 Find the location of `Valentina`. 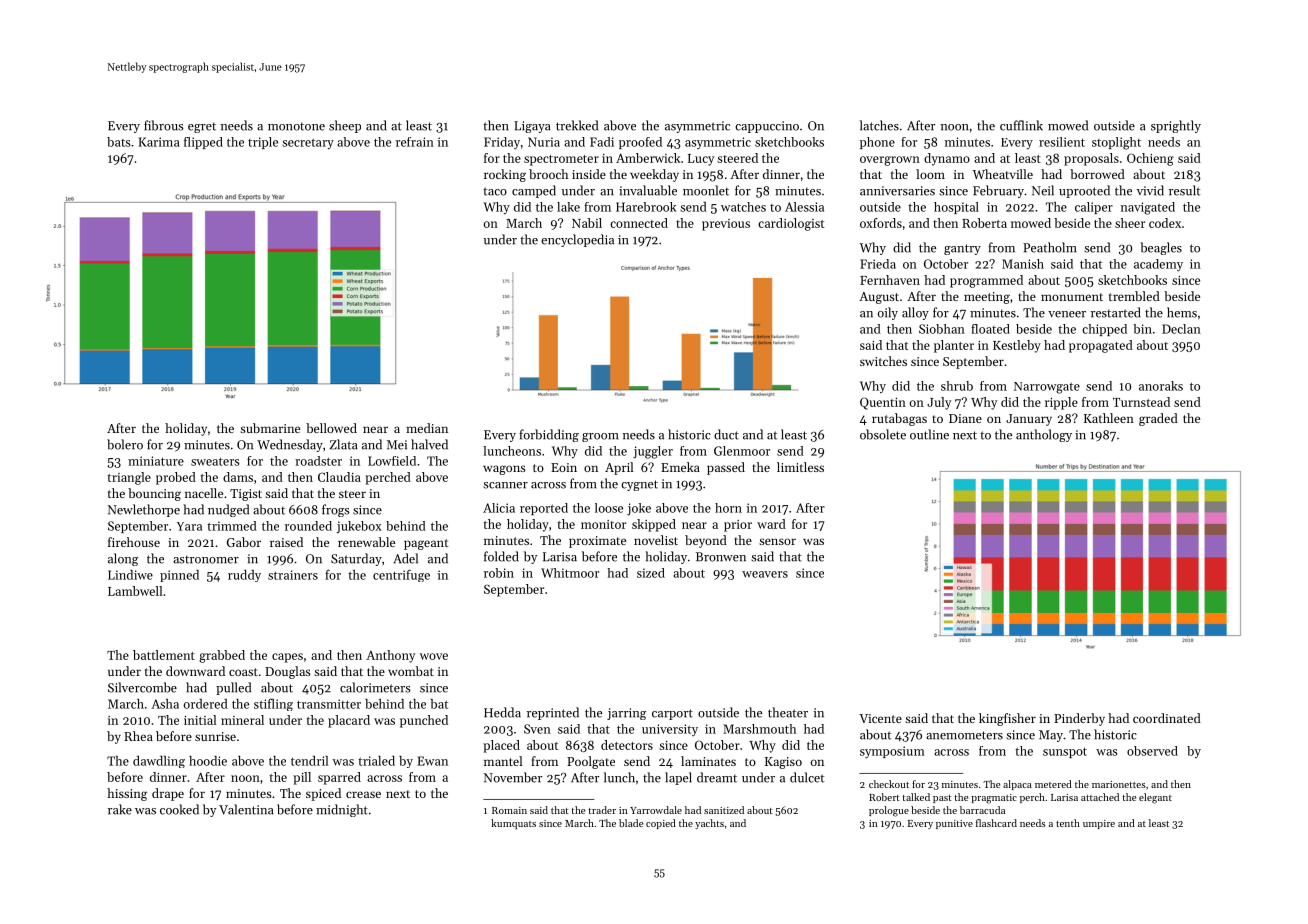

Valentina is located at coordinates (246, 809).
